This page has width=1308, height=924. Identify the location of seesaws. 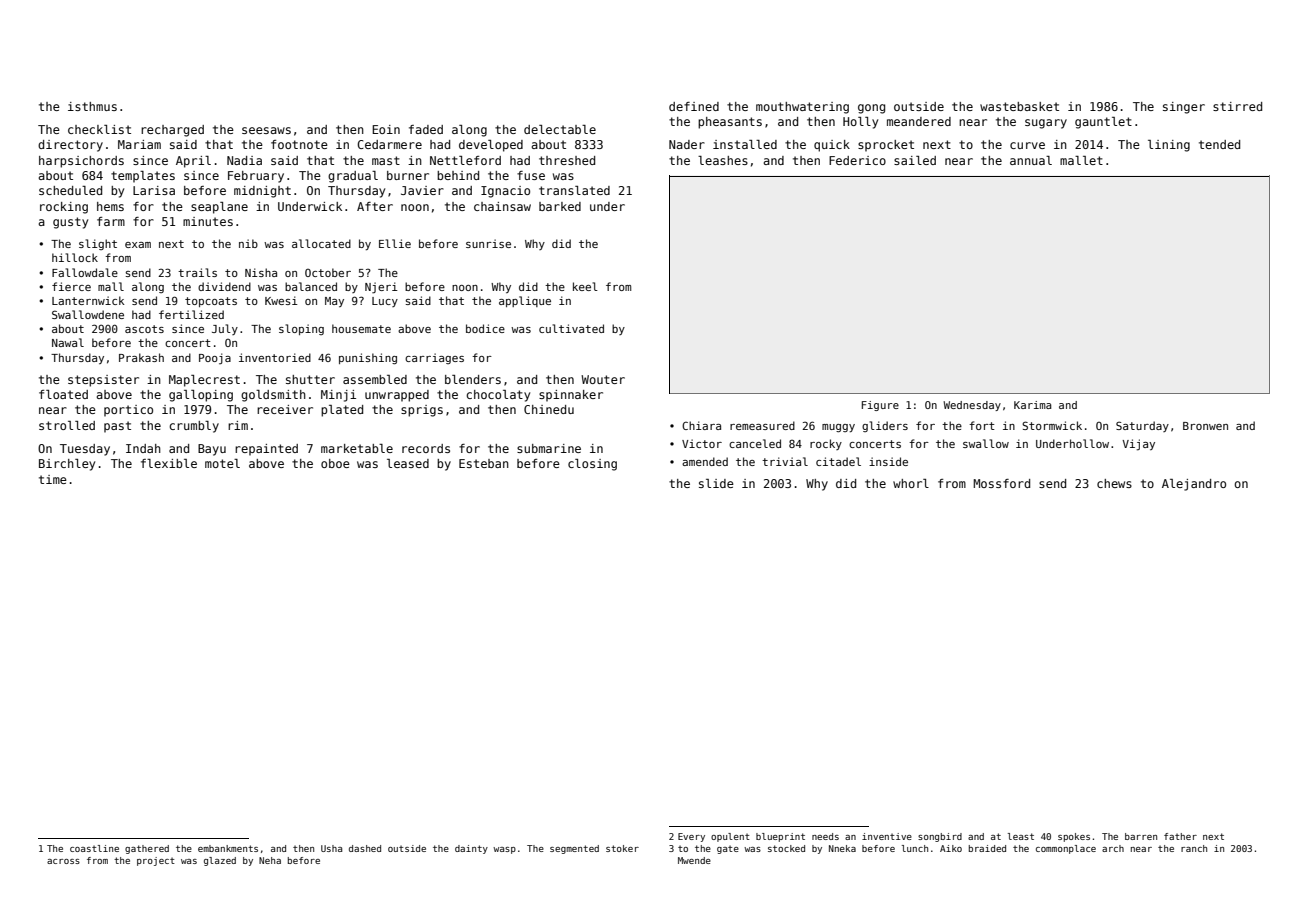
(266, 130).
